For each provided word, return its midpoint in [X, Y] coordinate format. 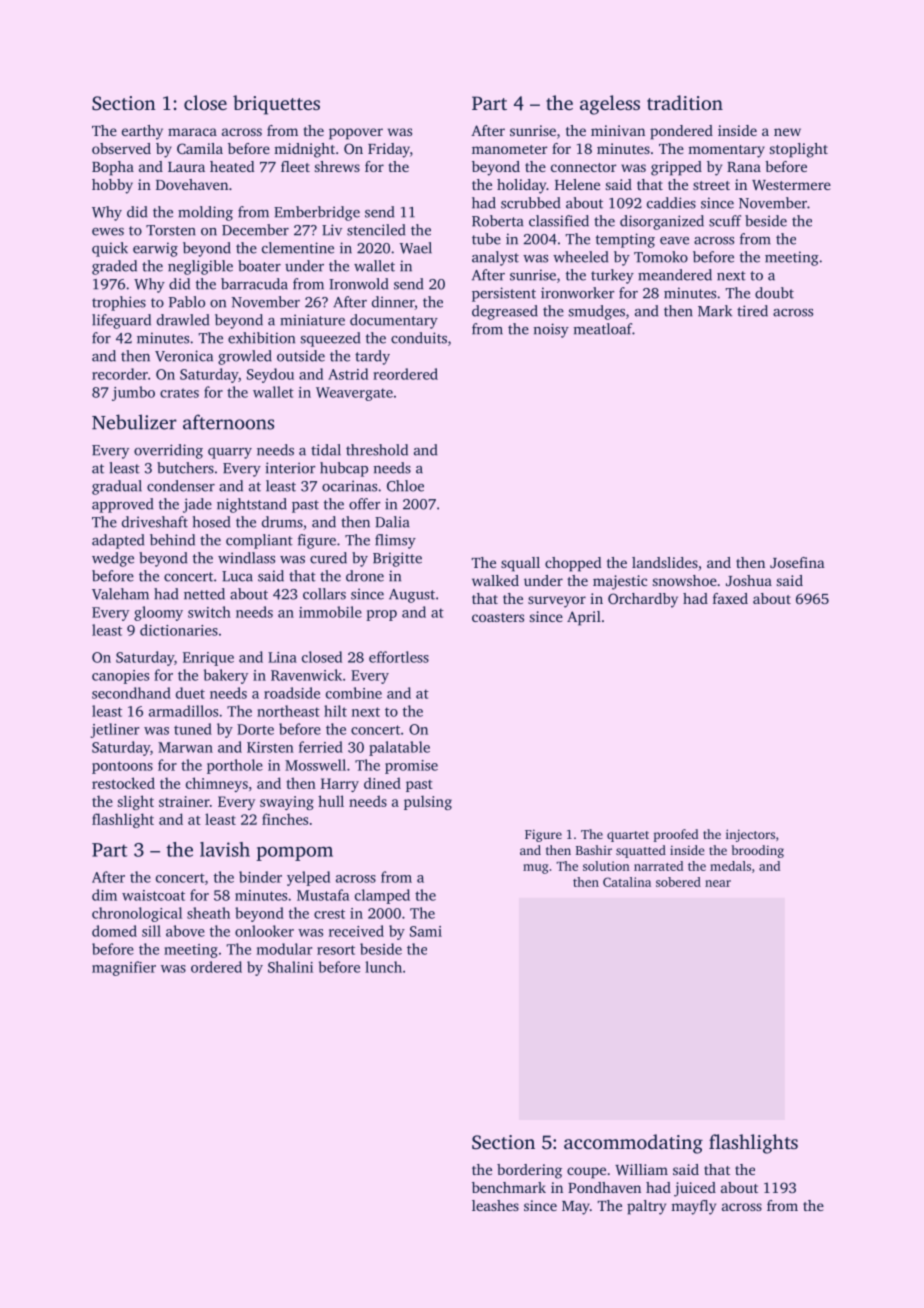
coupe [586, 1173]
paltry [646, 1207]
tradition [685, 102]
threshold [377, 450]
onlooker [264, 931]
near [718, 883]
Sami [426, 931]
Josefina [797, 562]
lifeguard [121, 321]
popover [356, 134]
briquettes [276, 105]
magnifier [124, 968]
